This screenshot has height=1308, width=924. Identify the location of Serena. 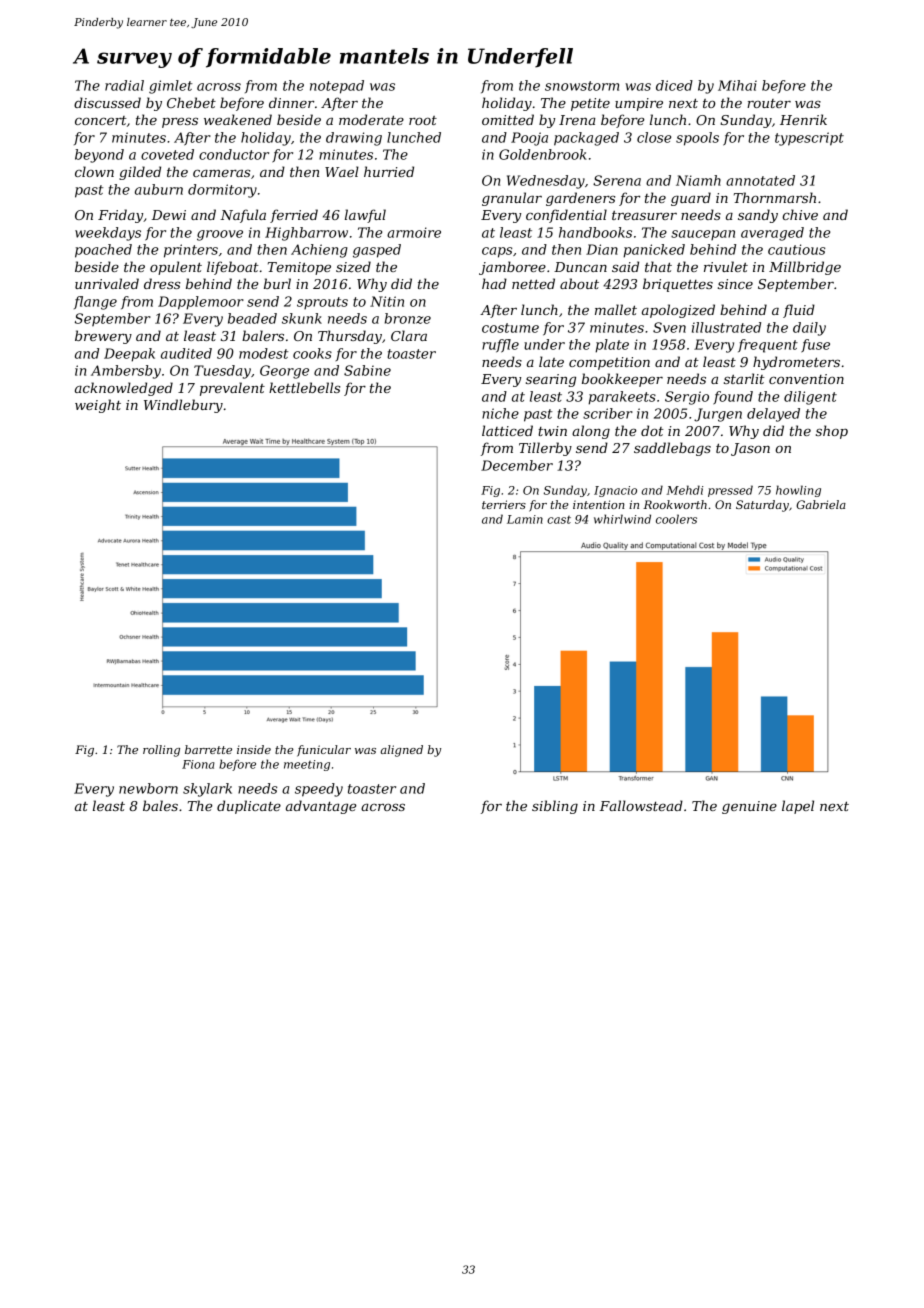
(617, 180).
